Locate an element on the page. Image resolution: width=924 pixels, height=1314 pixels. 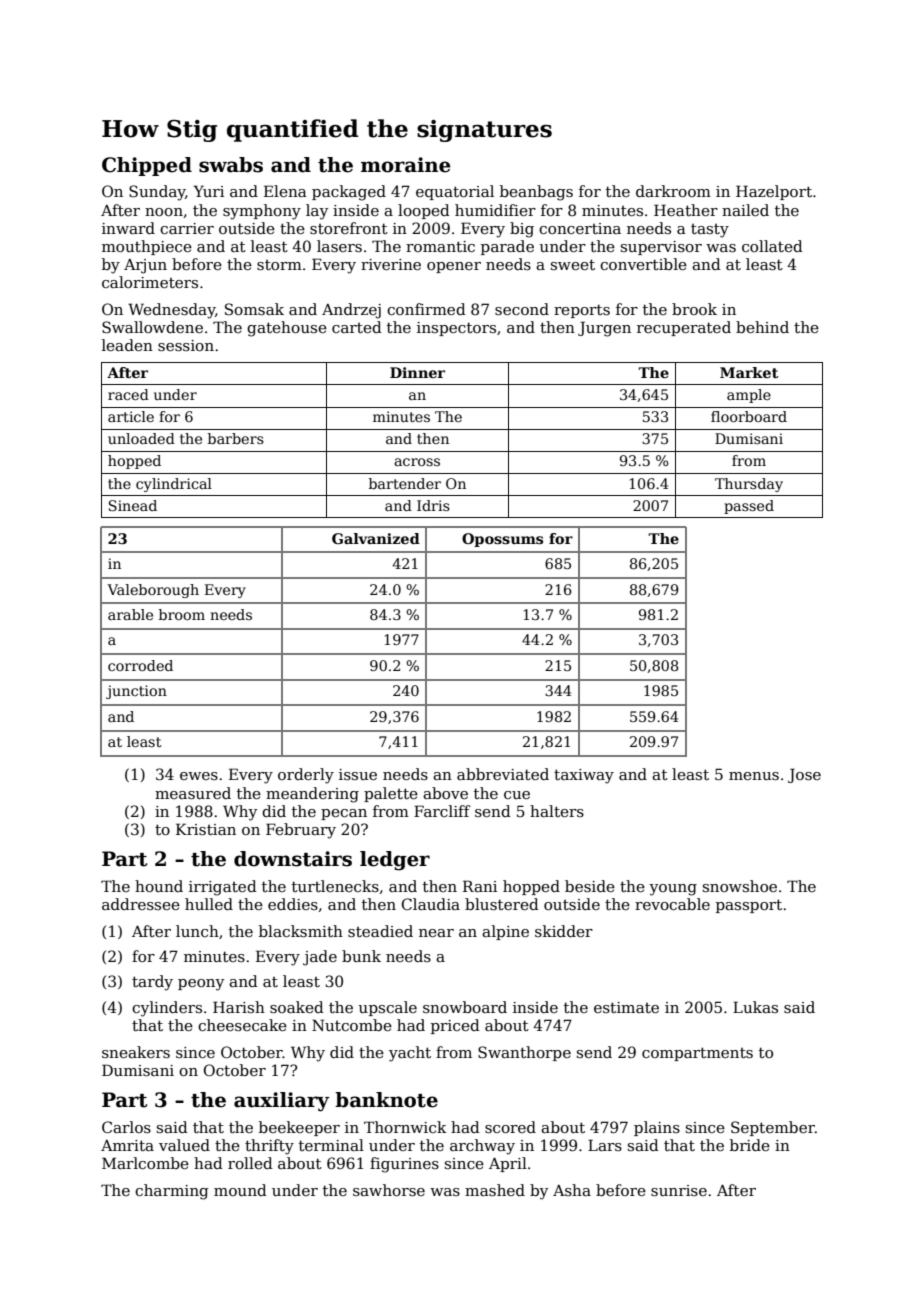
Hazelport is located at coordinates (774, 192).
